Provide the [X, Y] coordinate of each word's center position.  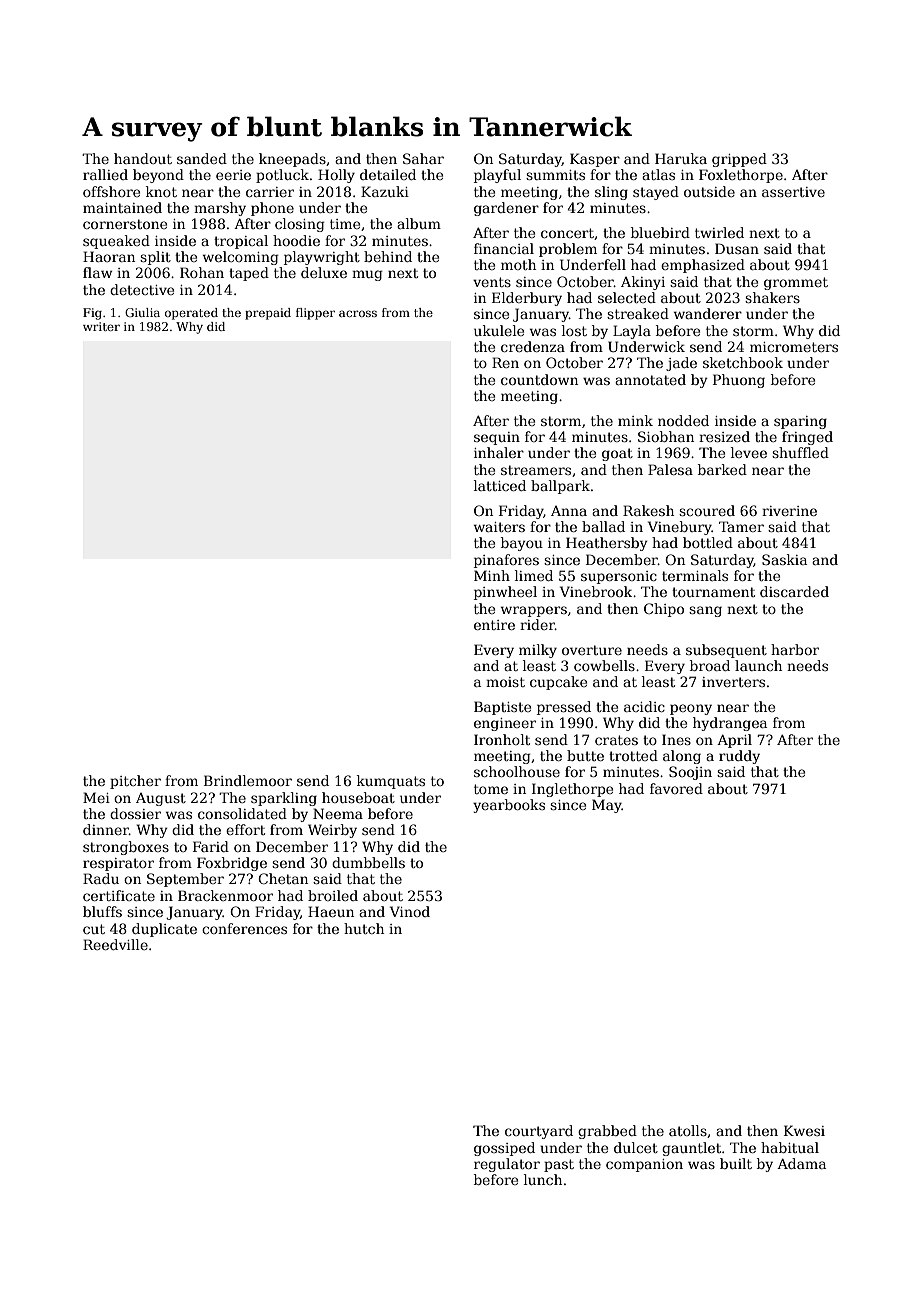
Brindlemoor [248, 780]
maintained [122, 207]
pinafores [506, 561]
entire [494, 625]
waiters [499, 527]
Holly [336, 176]
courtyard [539, 1132]
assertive [793, 192]
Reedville [115, 944]
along [682, 757]
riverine [789, 511]
